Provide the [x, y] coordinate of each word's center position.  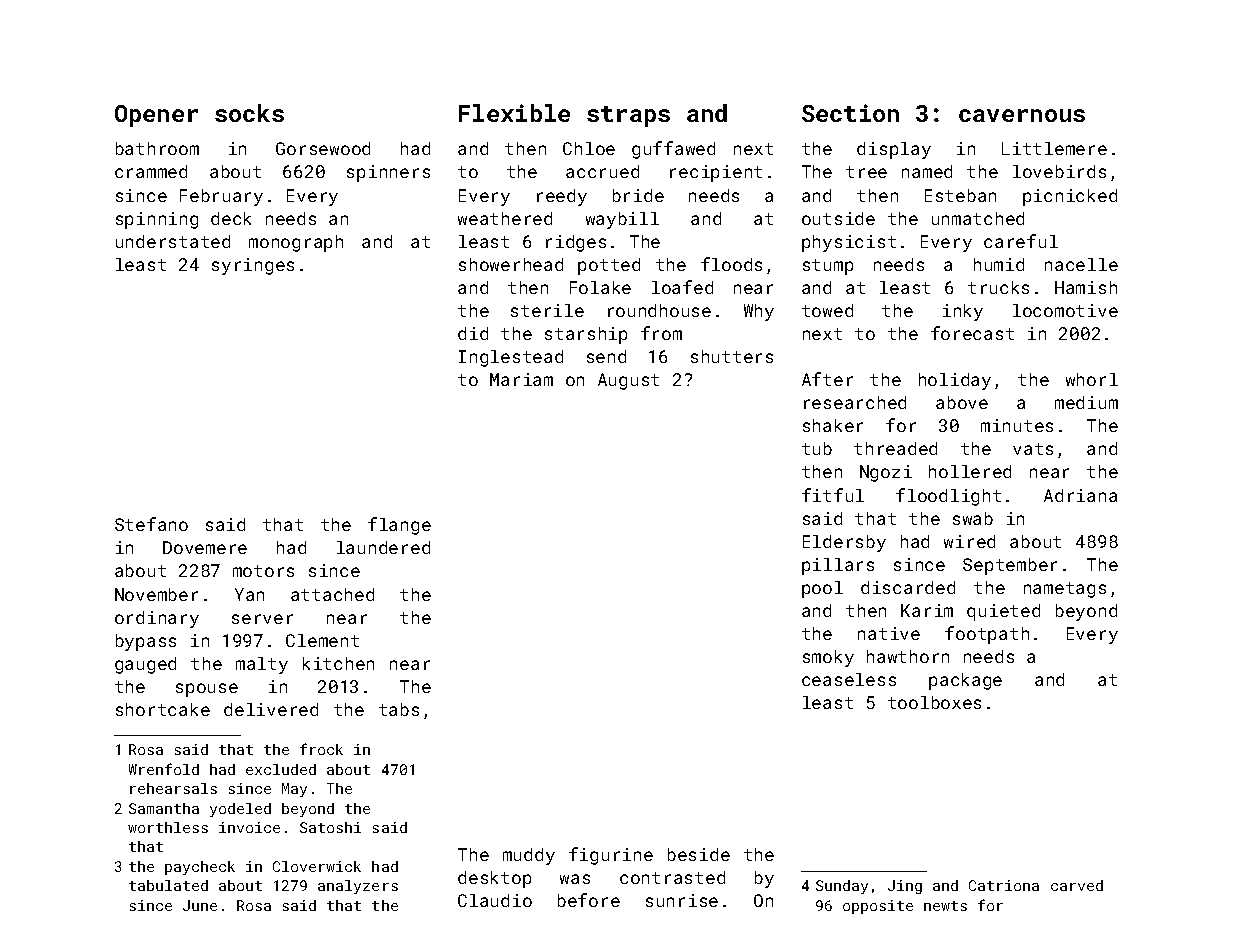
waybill [622, 220]
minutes [1017, 425]
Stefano [151, 524]
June [200, 905]
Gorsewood [323, 148]
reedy [562, 197]
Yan [249, 594]
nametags [1065, 590]
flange [399, 526]
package [965, 681]
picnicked [1070, 197]
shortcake [163, 709]
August [628, 381]
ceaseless [849, 679]
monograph [296, 243]
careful [1021, 241]
